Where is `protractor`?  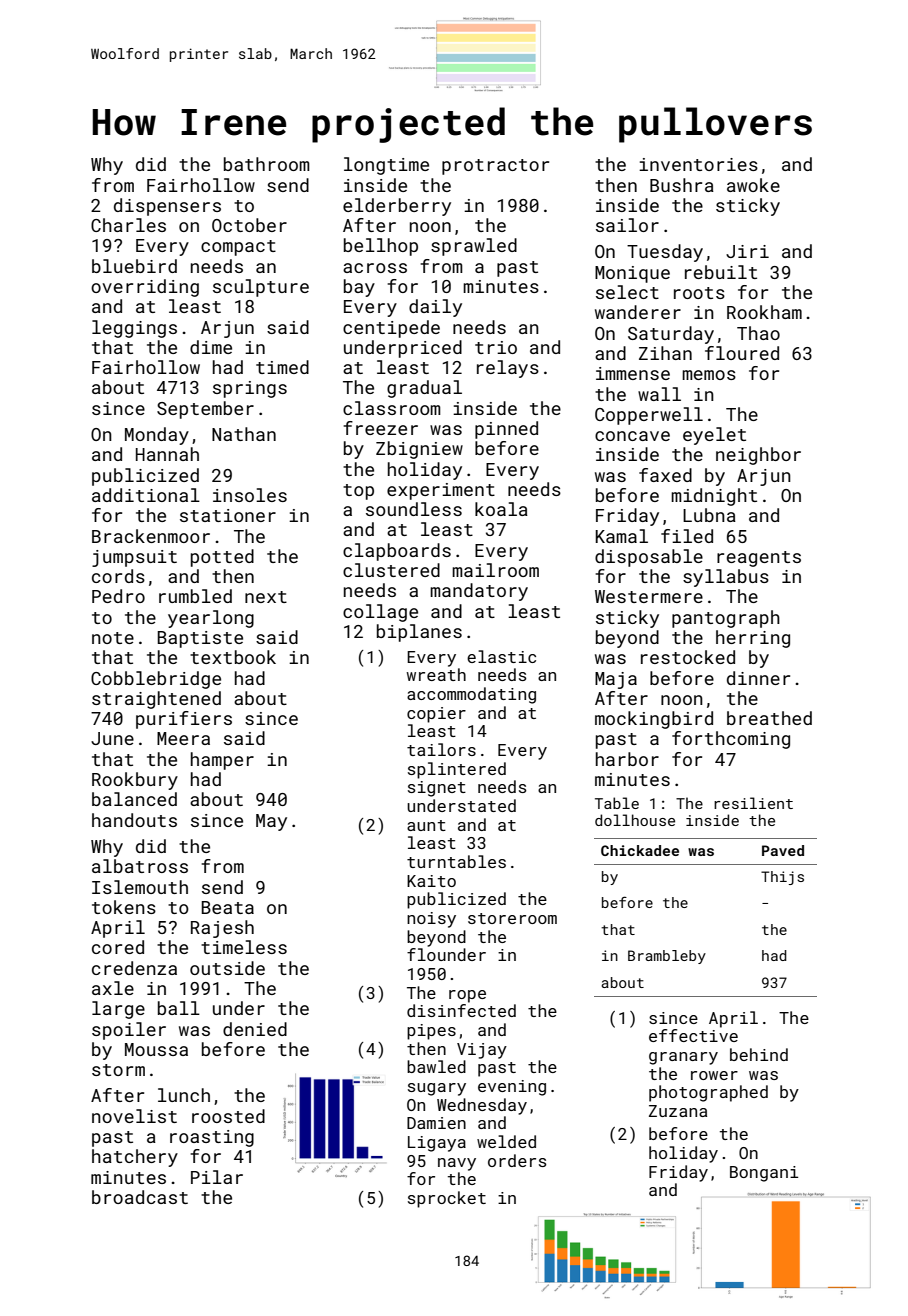
protractor is located at coordinates (495, 167).
